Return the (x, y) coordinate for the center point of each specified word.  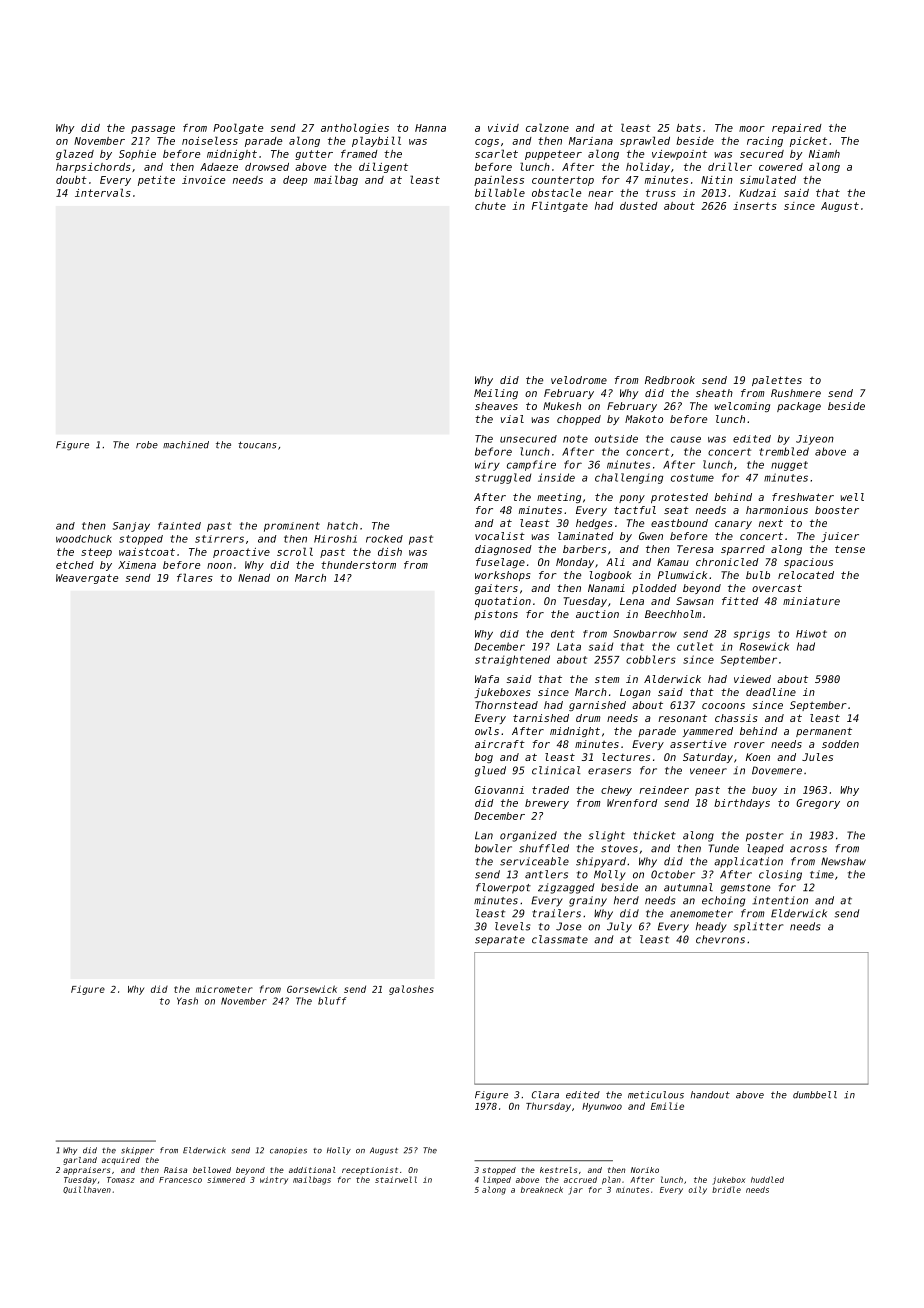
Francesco (180, 1180)
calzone (547, 127)
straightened (512, 660)
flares (195, 577)
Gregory (818, 804)
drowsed (267, 167)
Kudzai (757, 193)
